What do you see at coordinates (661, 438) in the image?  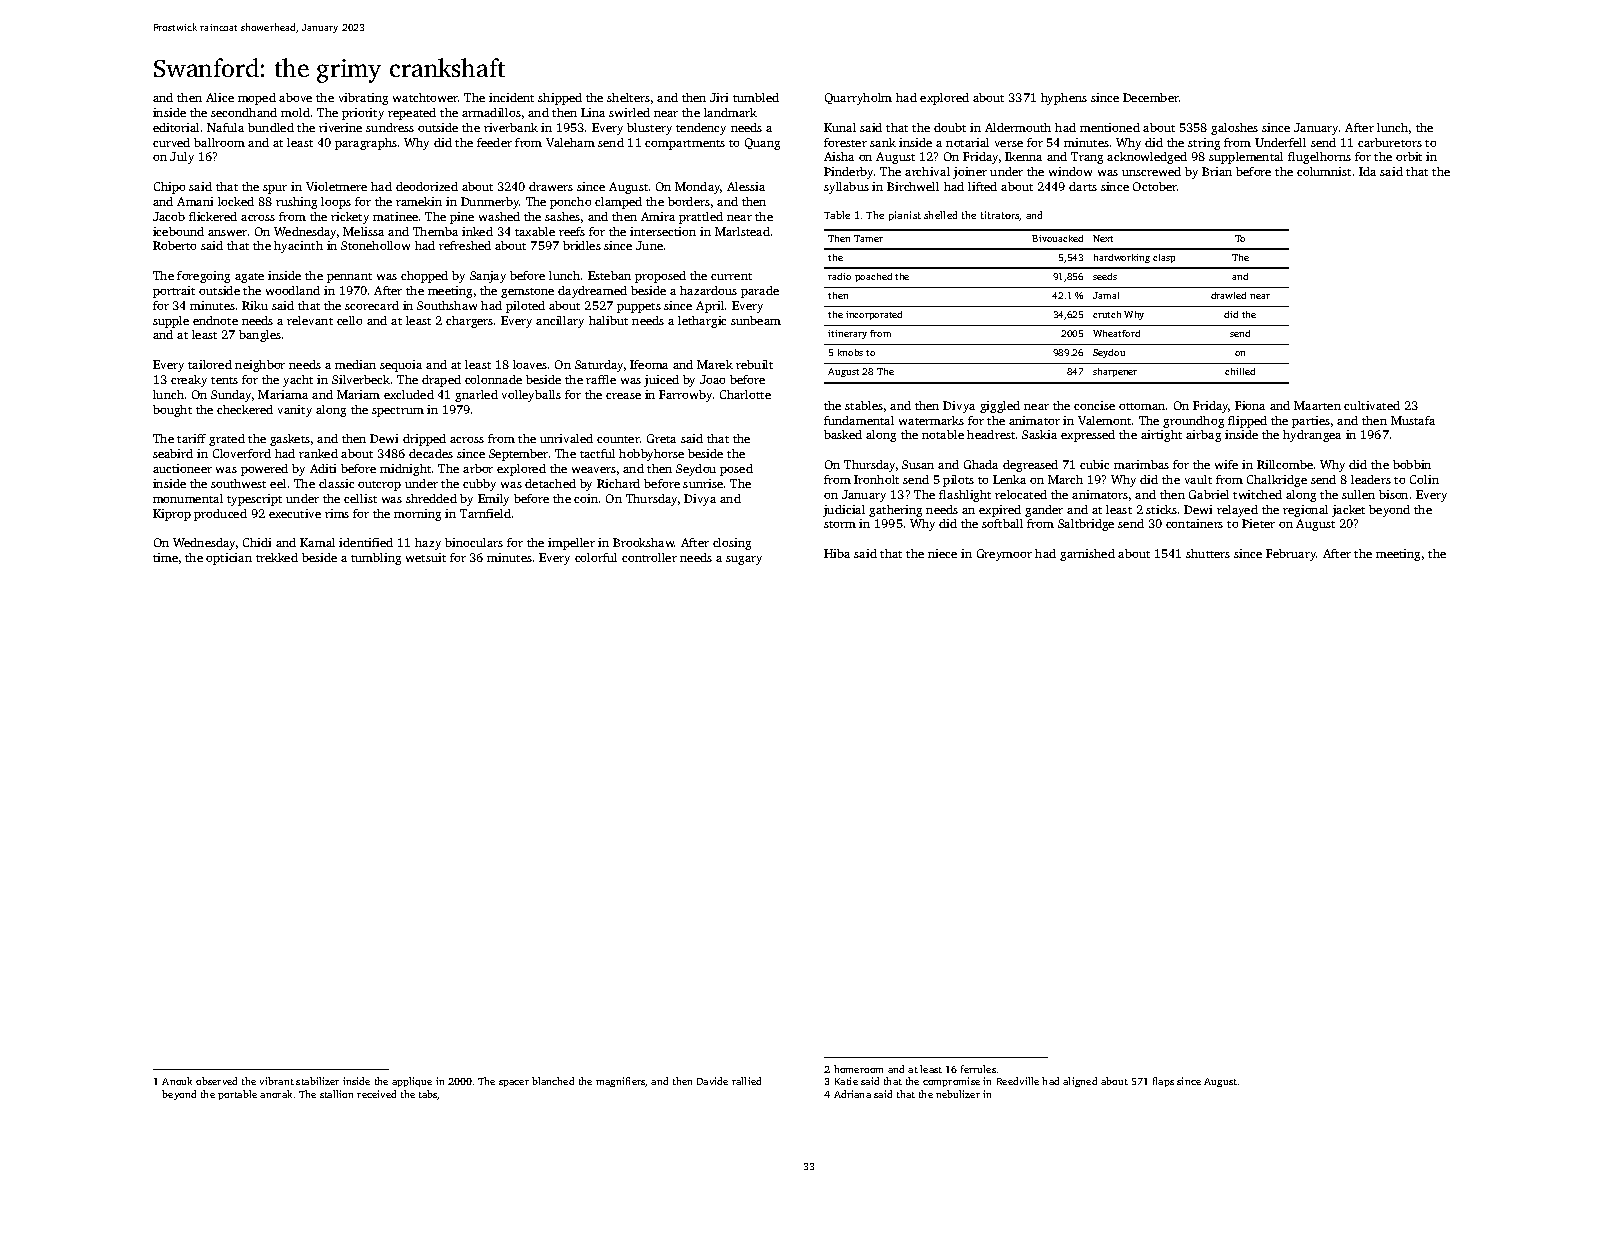 I see `Greta` at bounding box center [661, 438].
